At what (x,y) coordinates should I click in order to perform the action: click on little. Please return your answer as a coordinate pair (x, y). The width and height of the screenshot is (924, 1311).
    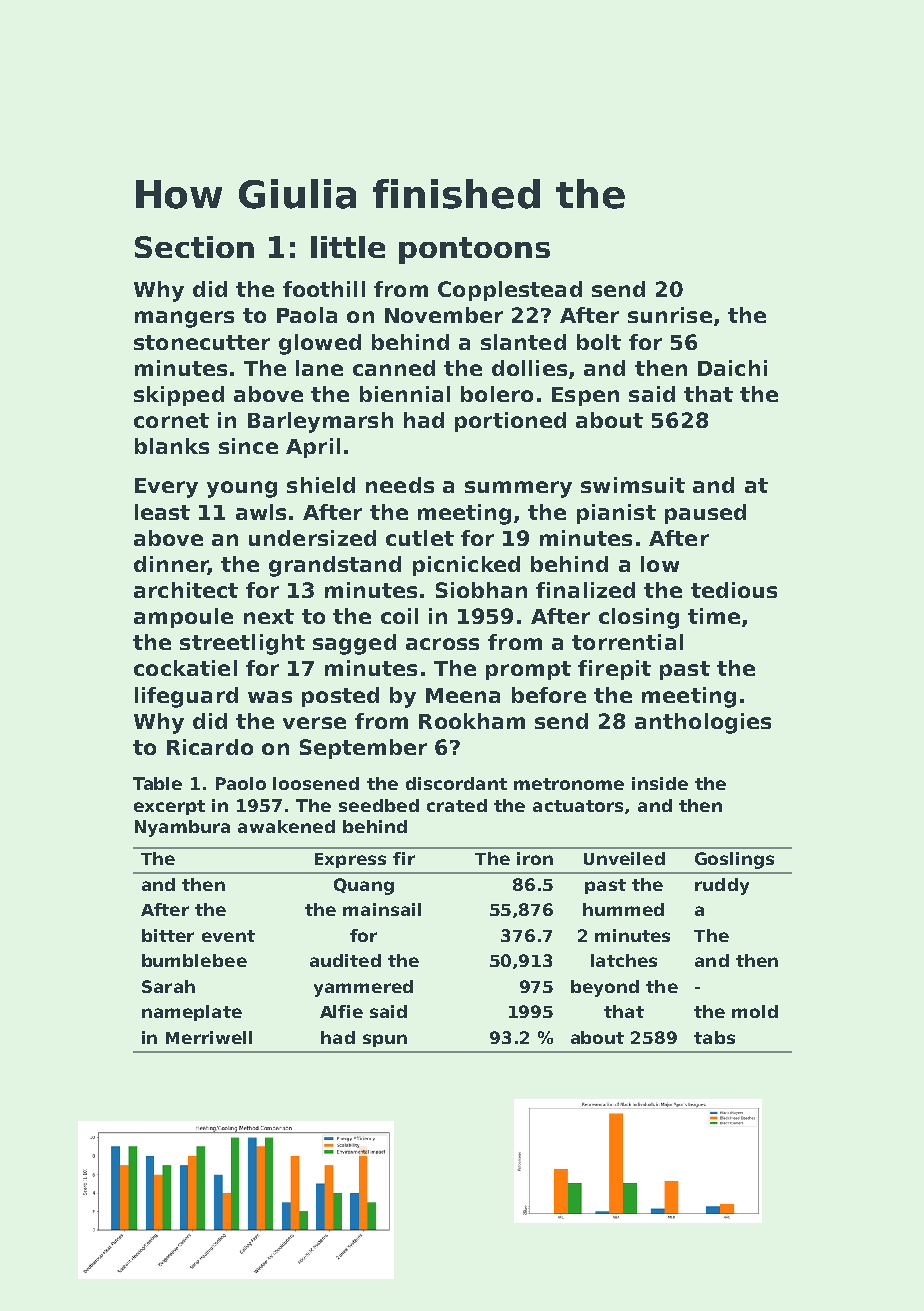
    Looking at the image, I should click on (348, 247).
